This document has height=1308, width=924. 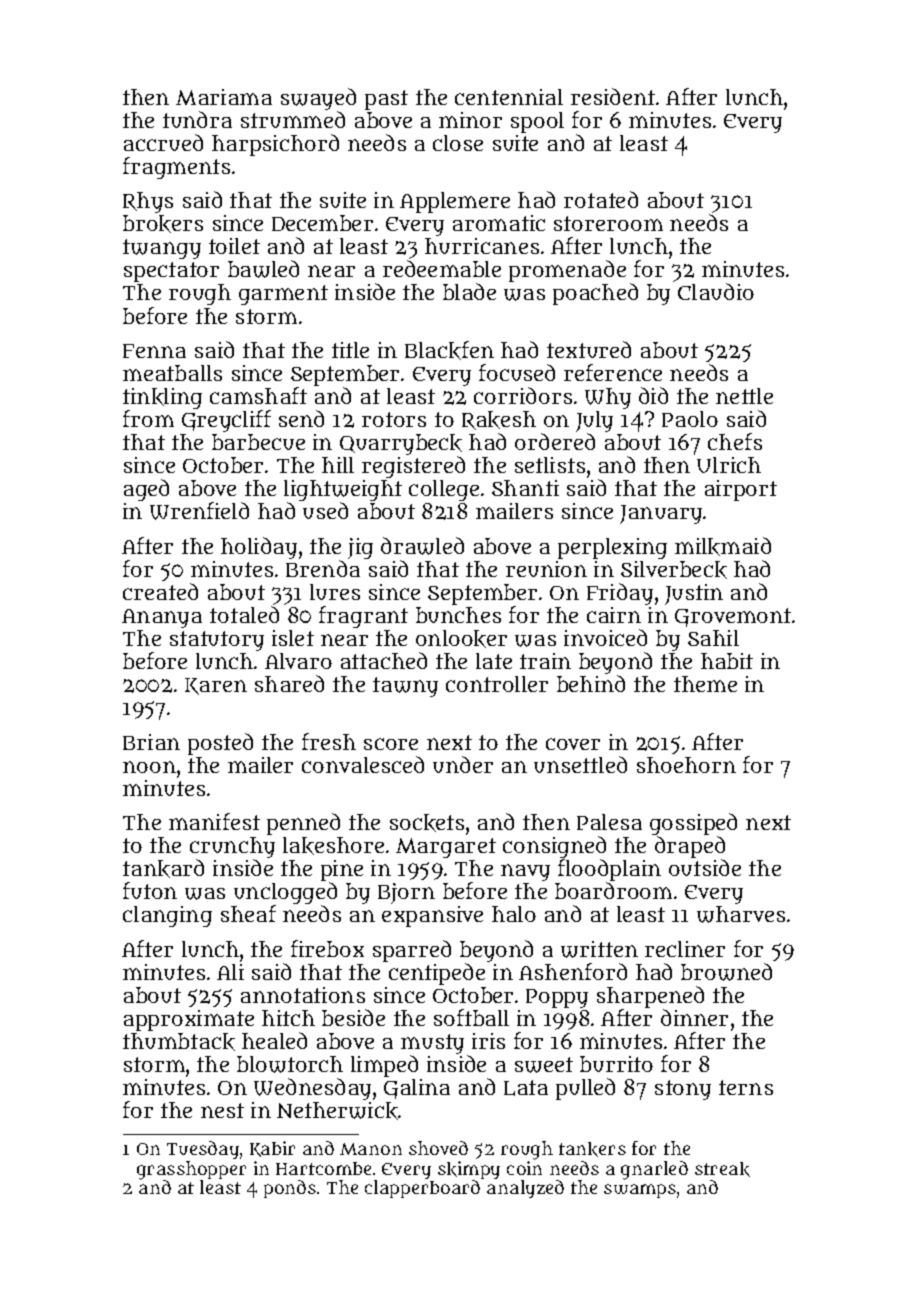 What do you see at coordinates (422, 1189) in the document?
I see `clapperboard` at bounding box center [422, 1189].
